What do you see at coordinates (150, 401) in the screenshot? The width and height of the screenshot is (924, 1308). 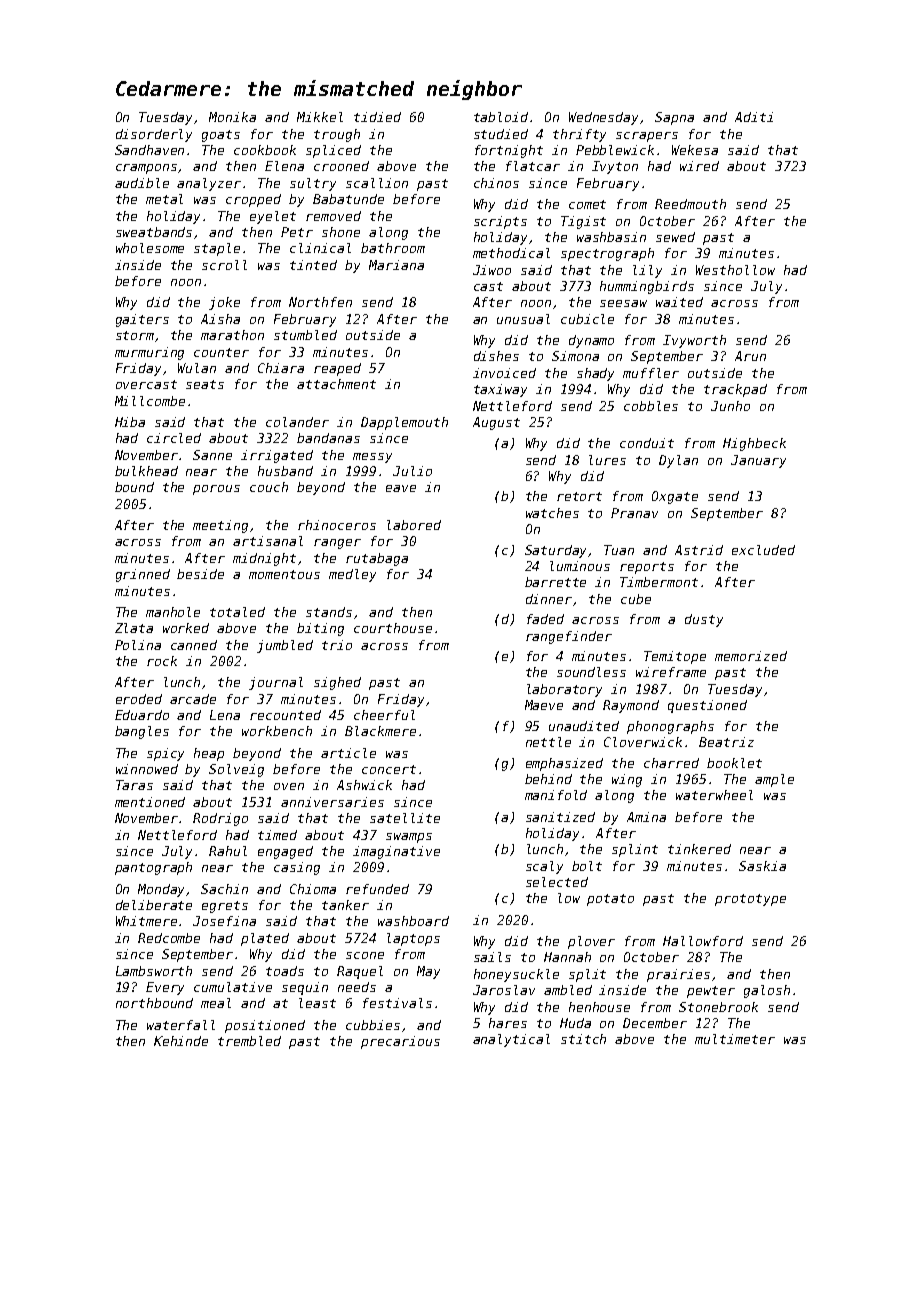 I see `Millcombe` at bounding box center [150, 401].
